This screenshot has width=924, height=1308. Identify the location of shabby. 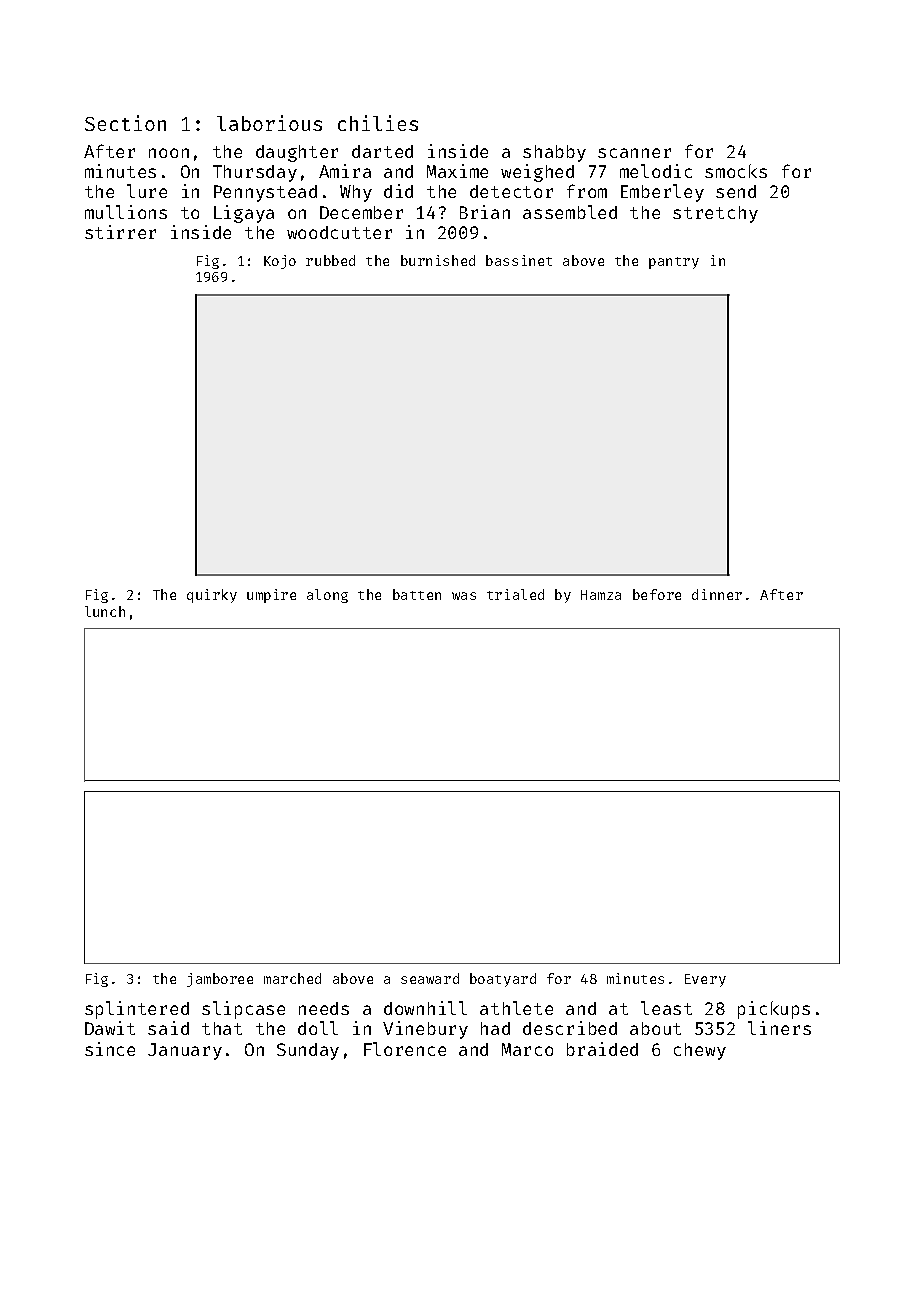
(554, 153).
